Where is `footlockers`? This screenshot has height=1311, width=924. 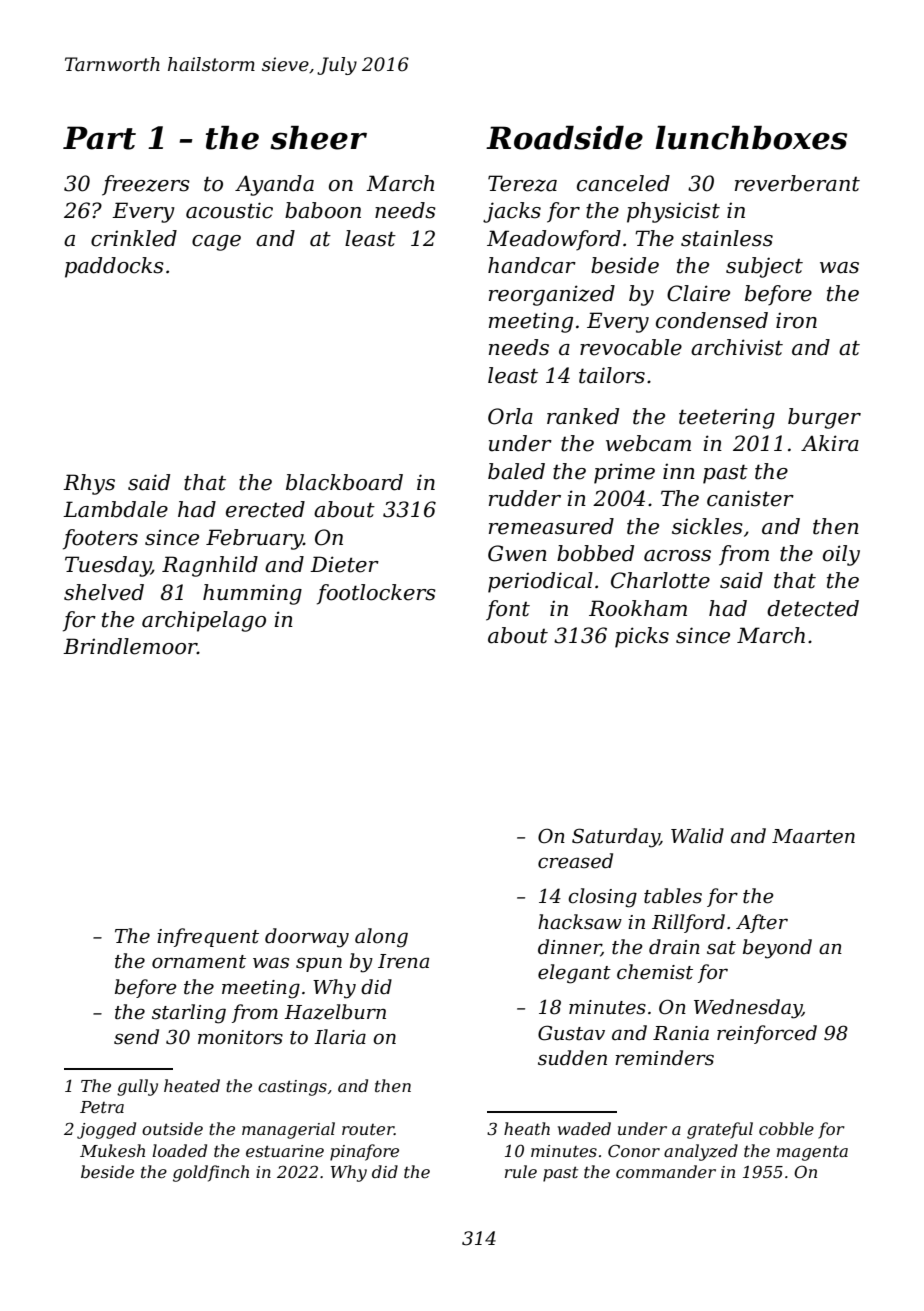 footlockers is located at coordinates (376, 594).
